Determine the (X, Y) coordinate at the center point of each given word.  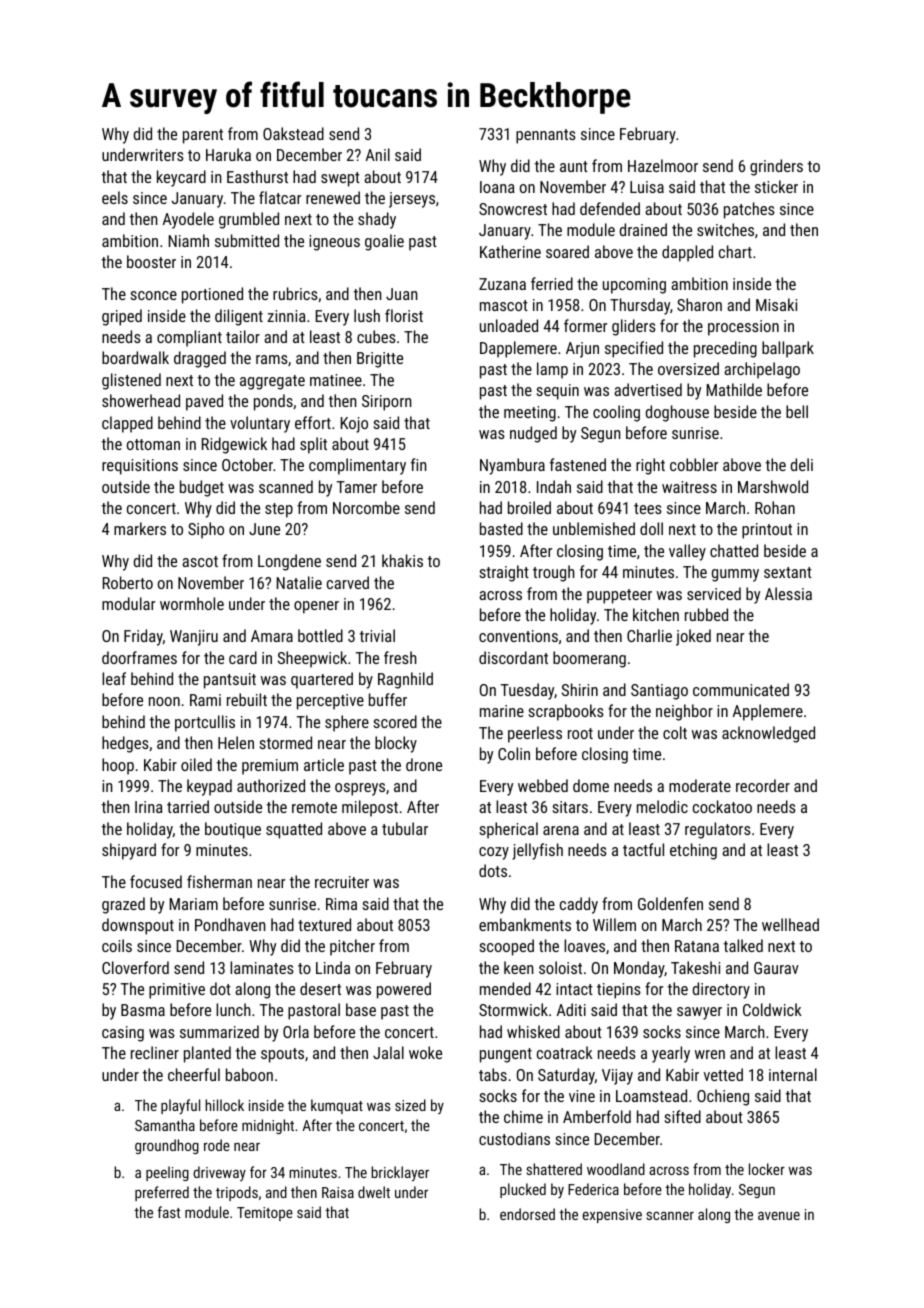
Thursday (640, 306)
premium (270, 767)
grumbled (249, 220)
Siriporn (387, 403)
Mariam (194, 904)
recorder (763, 785)
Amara (272, 636)
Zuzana (502, 284)
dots (493, 870)
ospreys (360, 789)
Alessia (788, 593)
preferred (162, 1193)
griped (122, 317)
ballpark (788, 349)
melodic (662, 806)
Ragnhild (405, 680)
